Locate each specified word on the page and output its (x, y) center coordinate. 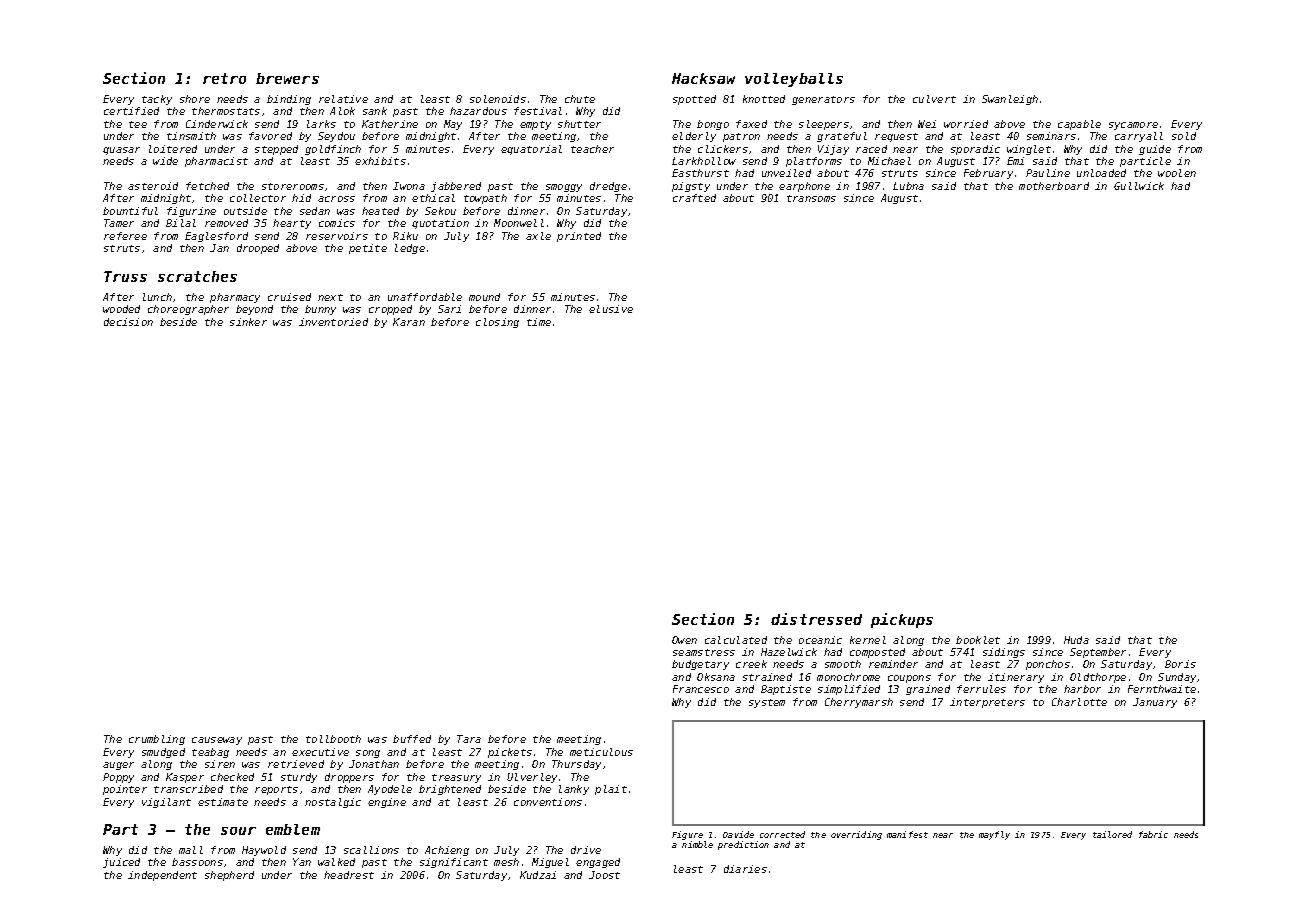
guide (1155, 150)
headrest (349, 875)
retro (224, 78)
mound (484, 297)
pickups (902, 620)
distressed (816, 619)
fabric (1153, 834)
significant (454, 863)
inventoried (333, 322)
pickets (510, 753)
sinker (248, 322)
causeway (217, 741)
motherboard (1054, 186)
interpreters (987, 703)
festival (538, 111)
